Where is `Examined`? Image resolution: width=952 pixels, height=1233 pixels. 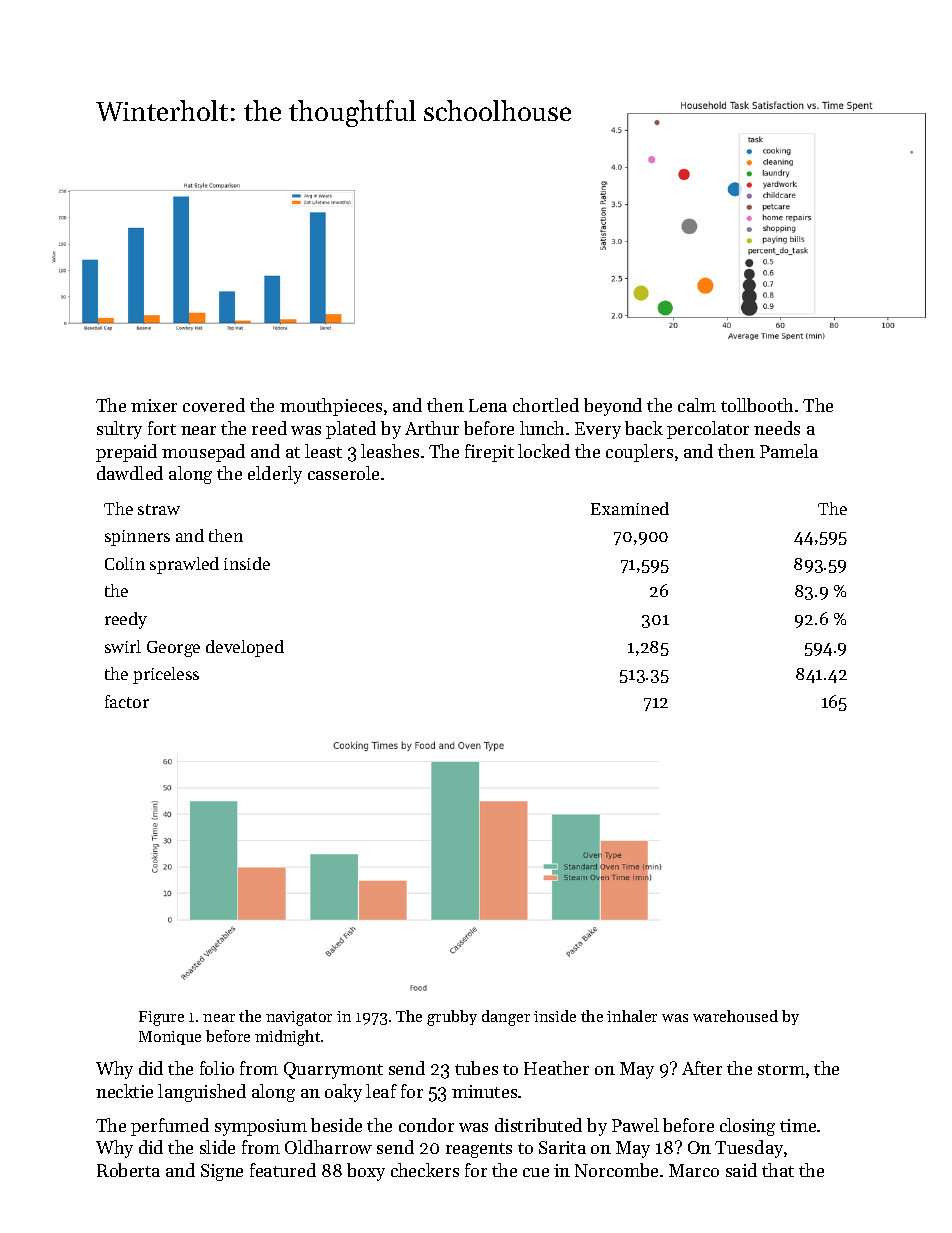
Examined is located at coordinates (630, 508).
